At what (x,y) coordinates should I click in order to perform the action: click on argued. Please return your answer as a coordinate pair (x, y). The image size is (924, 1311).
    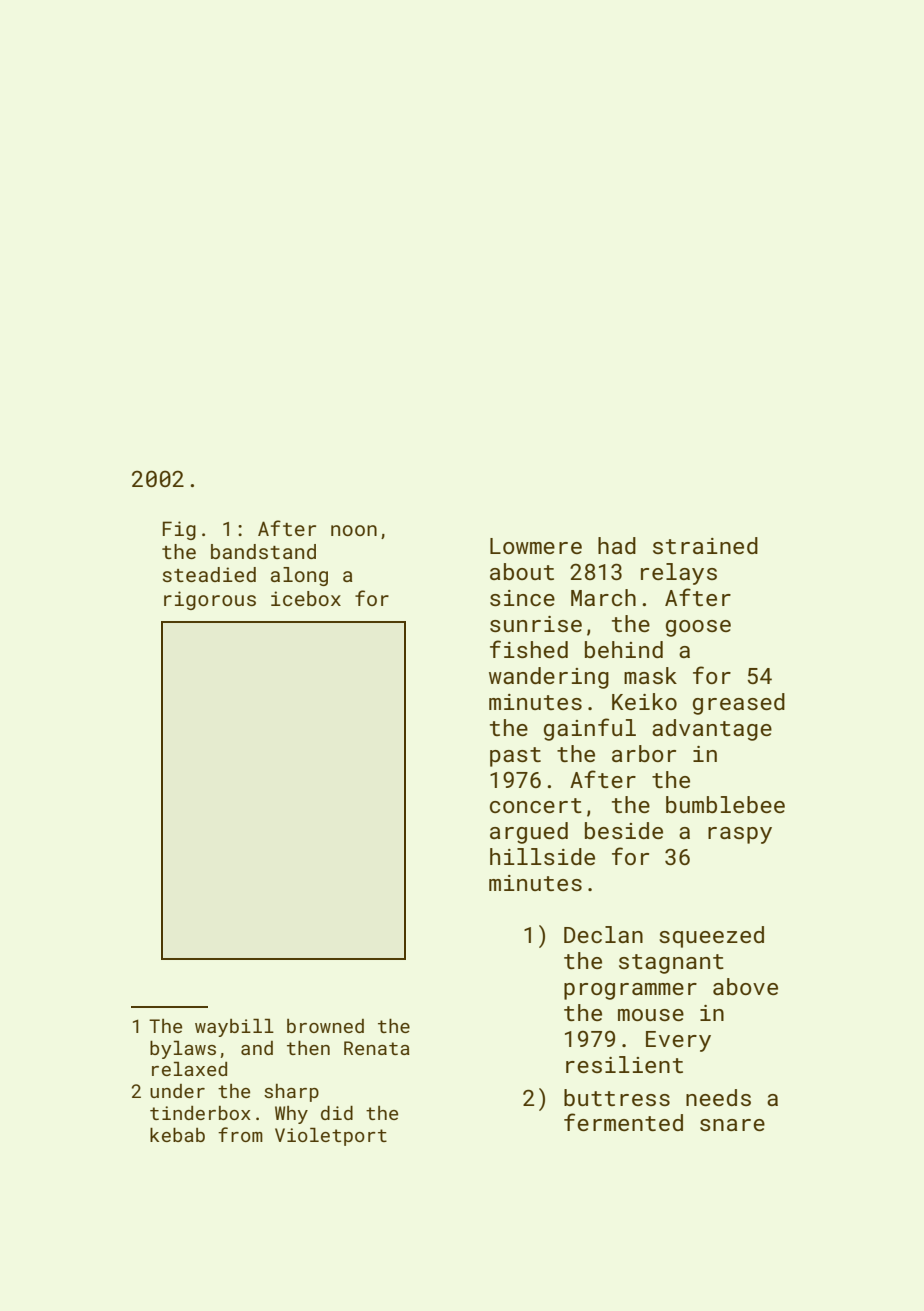
    Looking at the image, I should click on (529, 833).
